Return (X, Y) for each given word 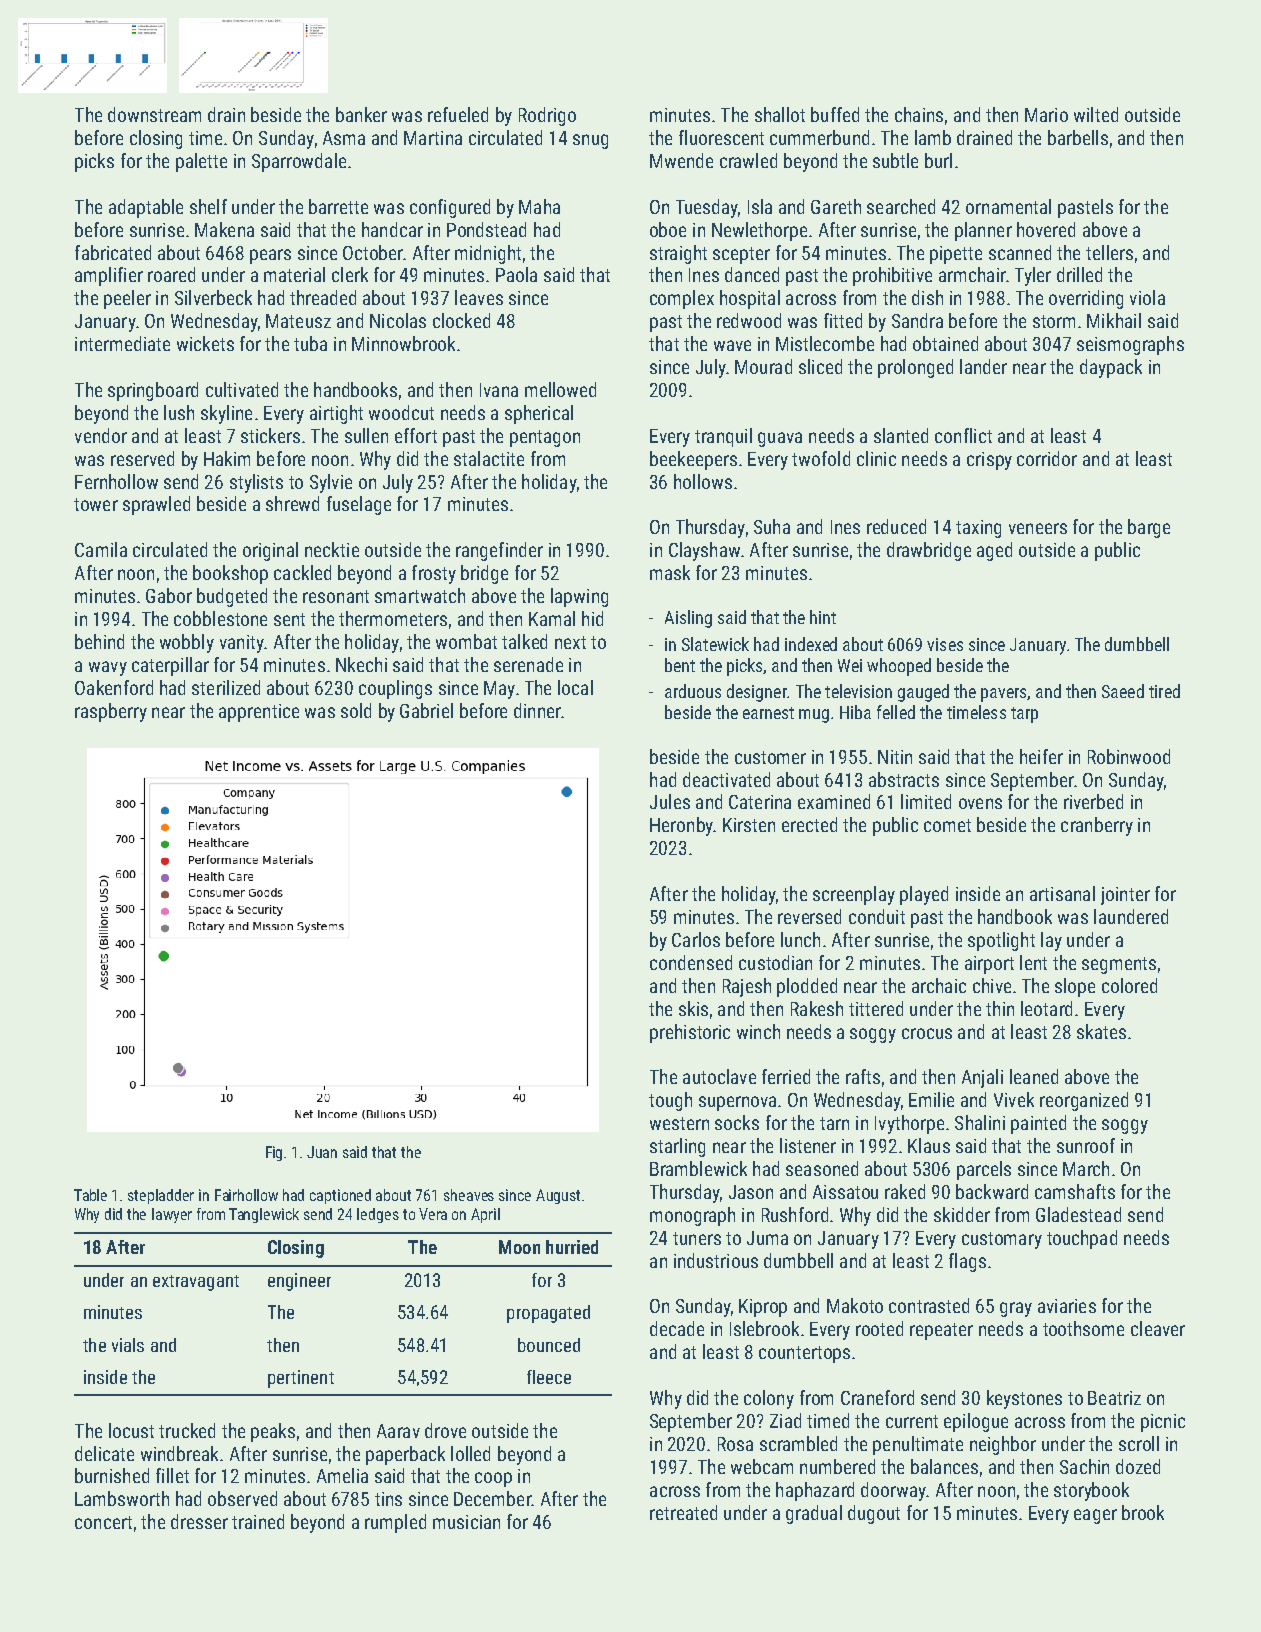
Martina (433, 138)
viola (1147, 297)
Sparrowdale (299, 162)
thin (1000, 1008)
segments (1119, 965)
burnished (112, 1475)
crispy (989, 461)
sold (356, 710)
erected (809, 824)
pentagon (545, 438)
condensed (691, 962)
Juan (322, 1152)
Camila (101, 549)
